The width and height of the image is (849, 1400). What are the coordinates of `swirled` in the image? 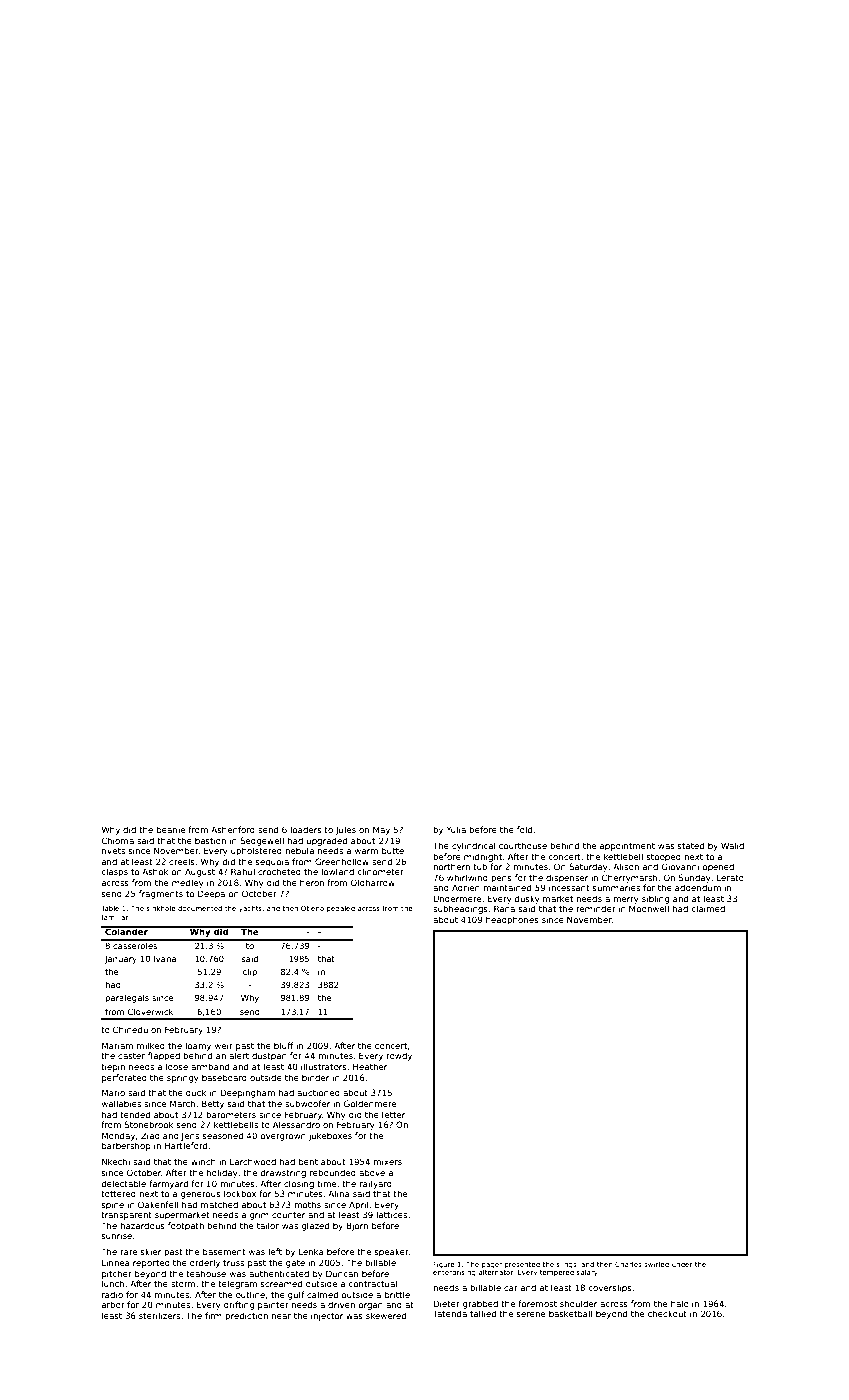 It's located at (656, 1264).
